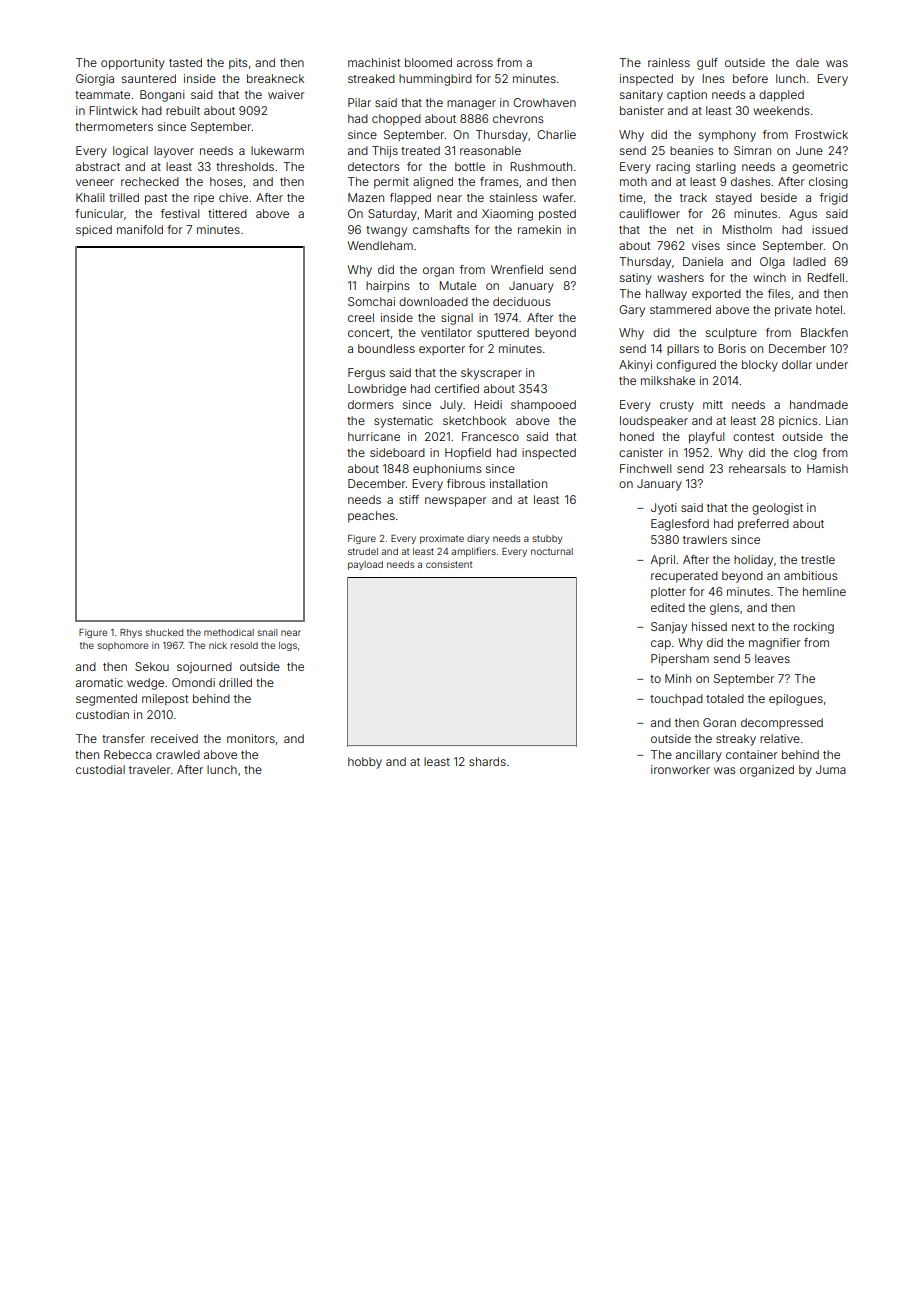 This screenshot has width=924, height=1308. What do you see at coordinates (669, 62) in the screenshot?
I see `rainless` at bounding box center [669, 62].
